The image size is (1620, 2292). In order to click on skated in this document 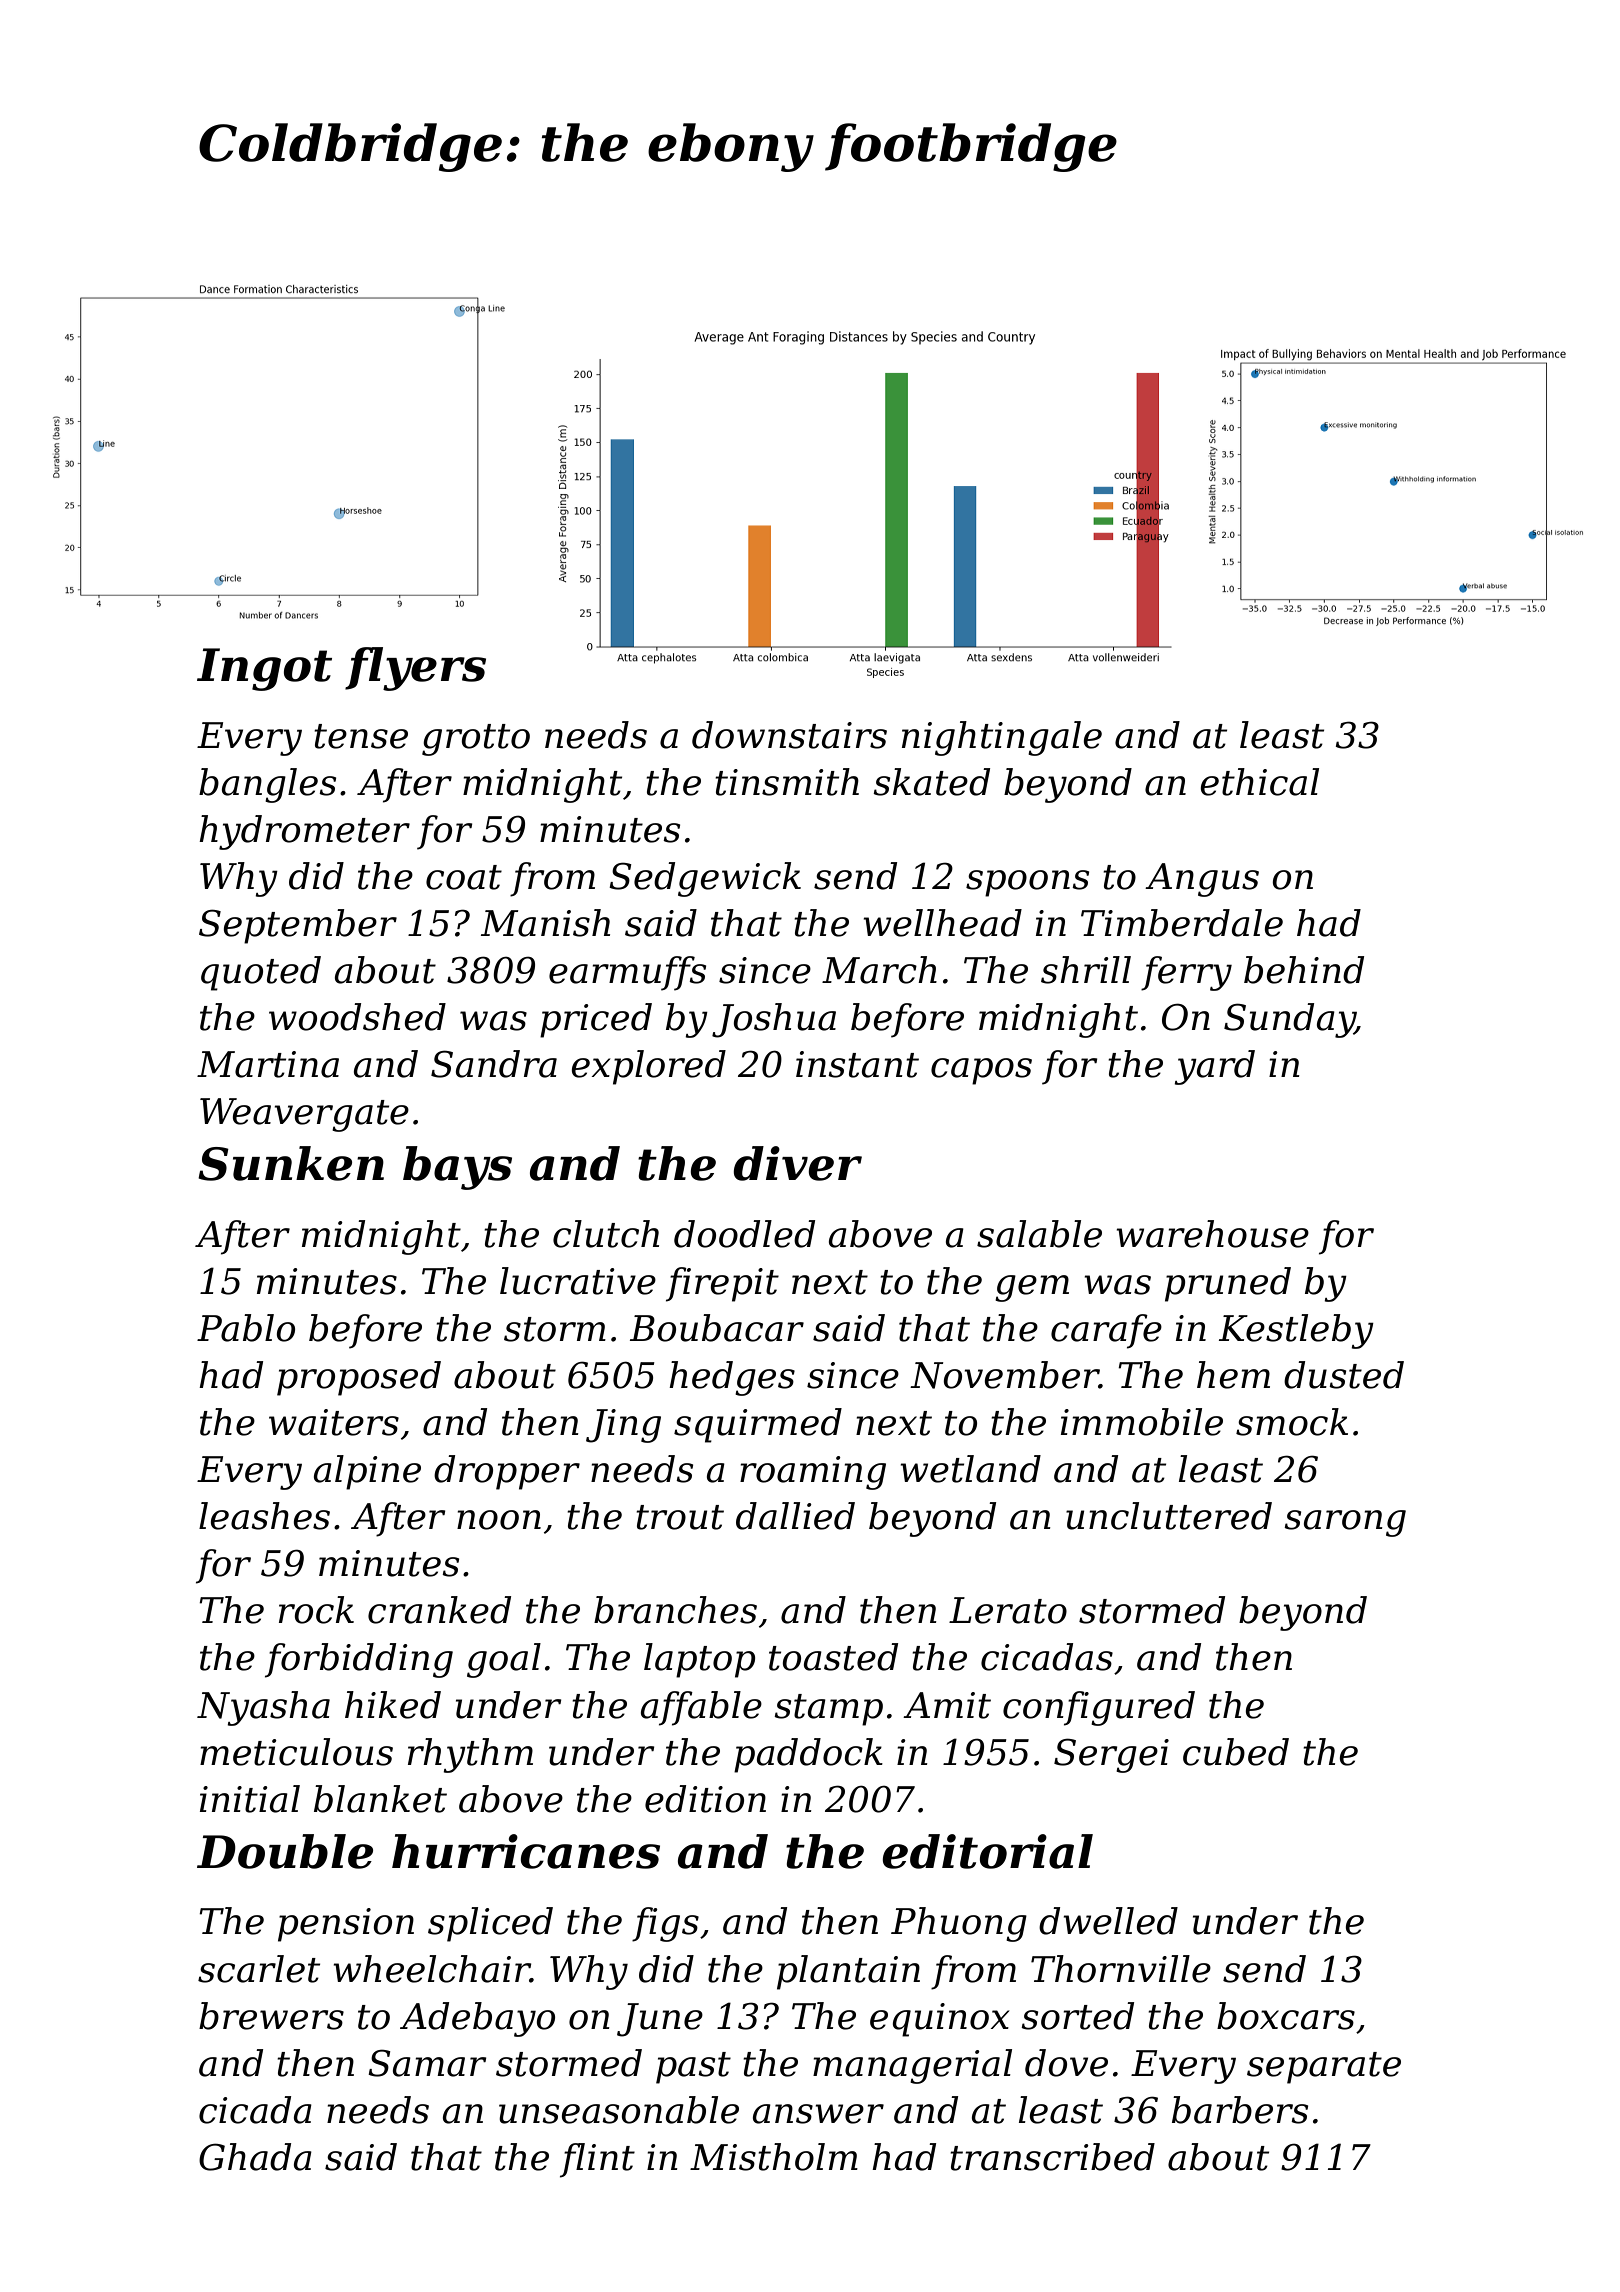, I will do `click(931, 782)`.
